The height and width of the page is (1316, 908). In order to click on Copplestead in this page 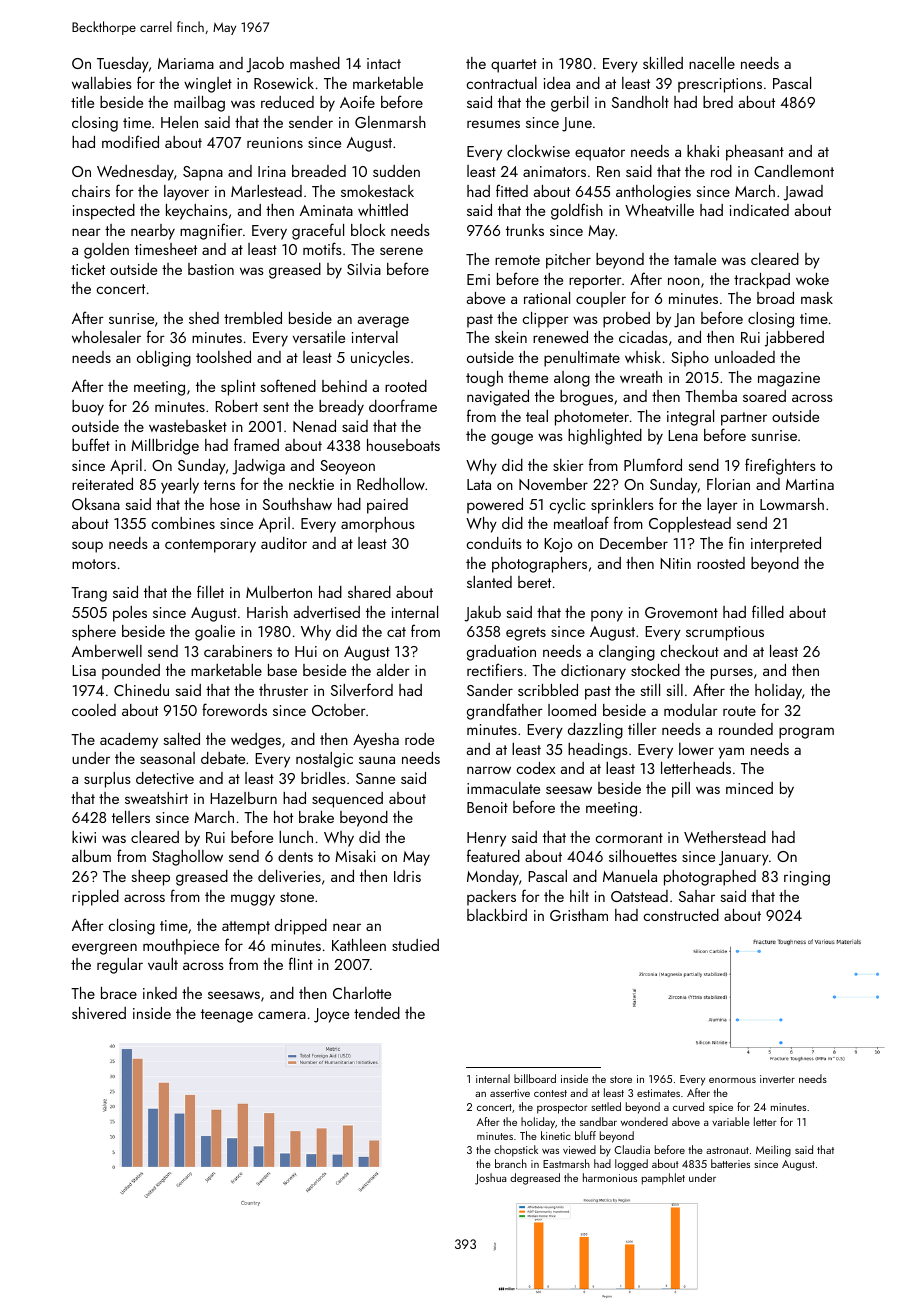, I will do `click(690, 525)`.
